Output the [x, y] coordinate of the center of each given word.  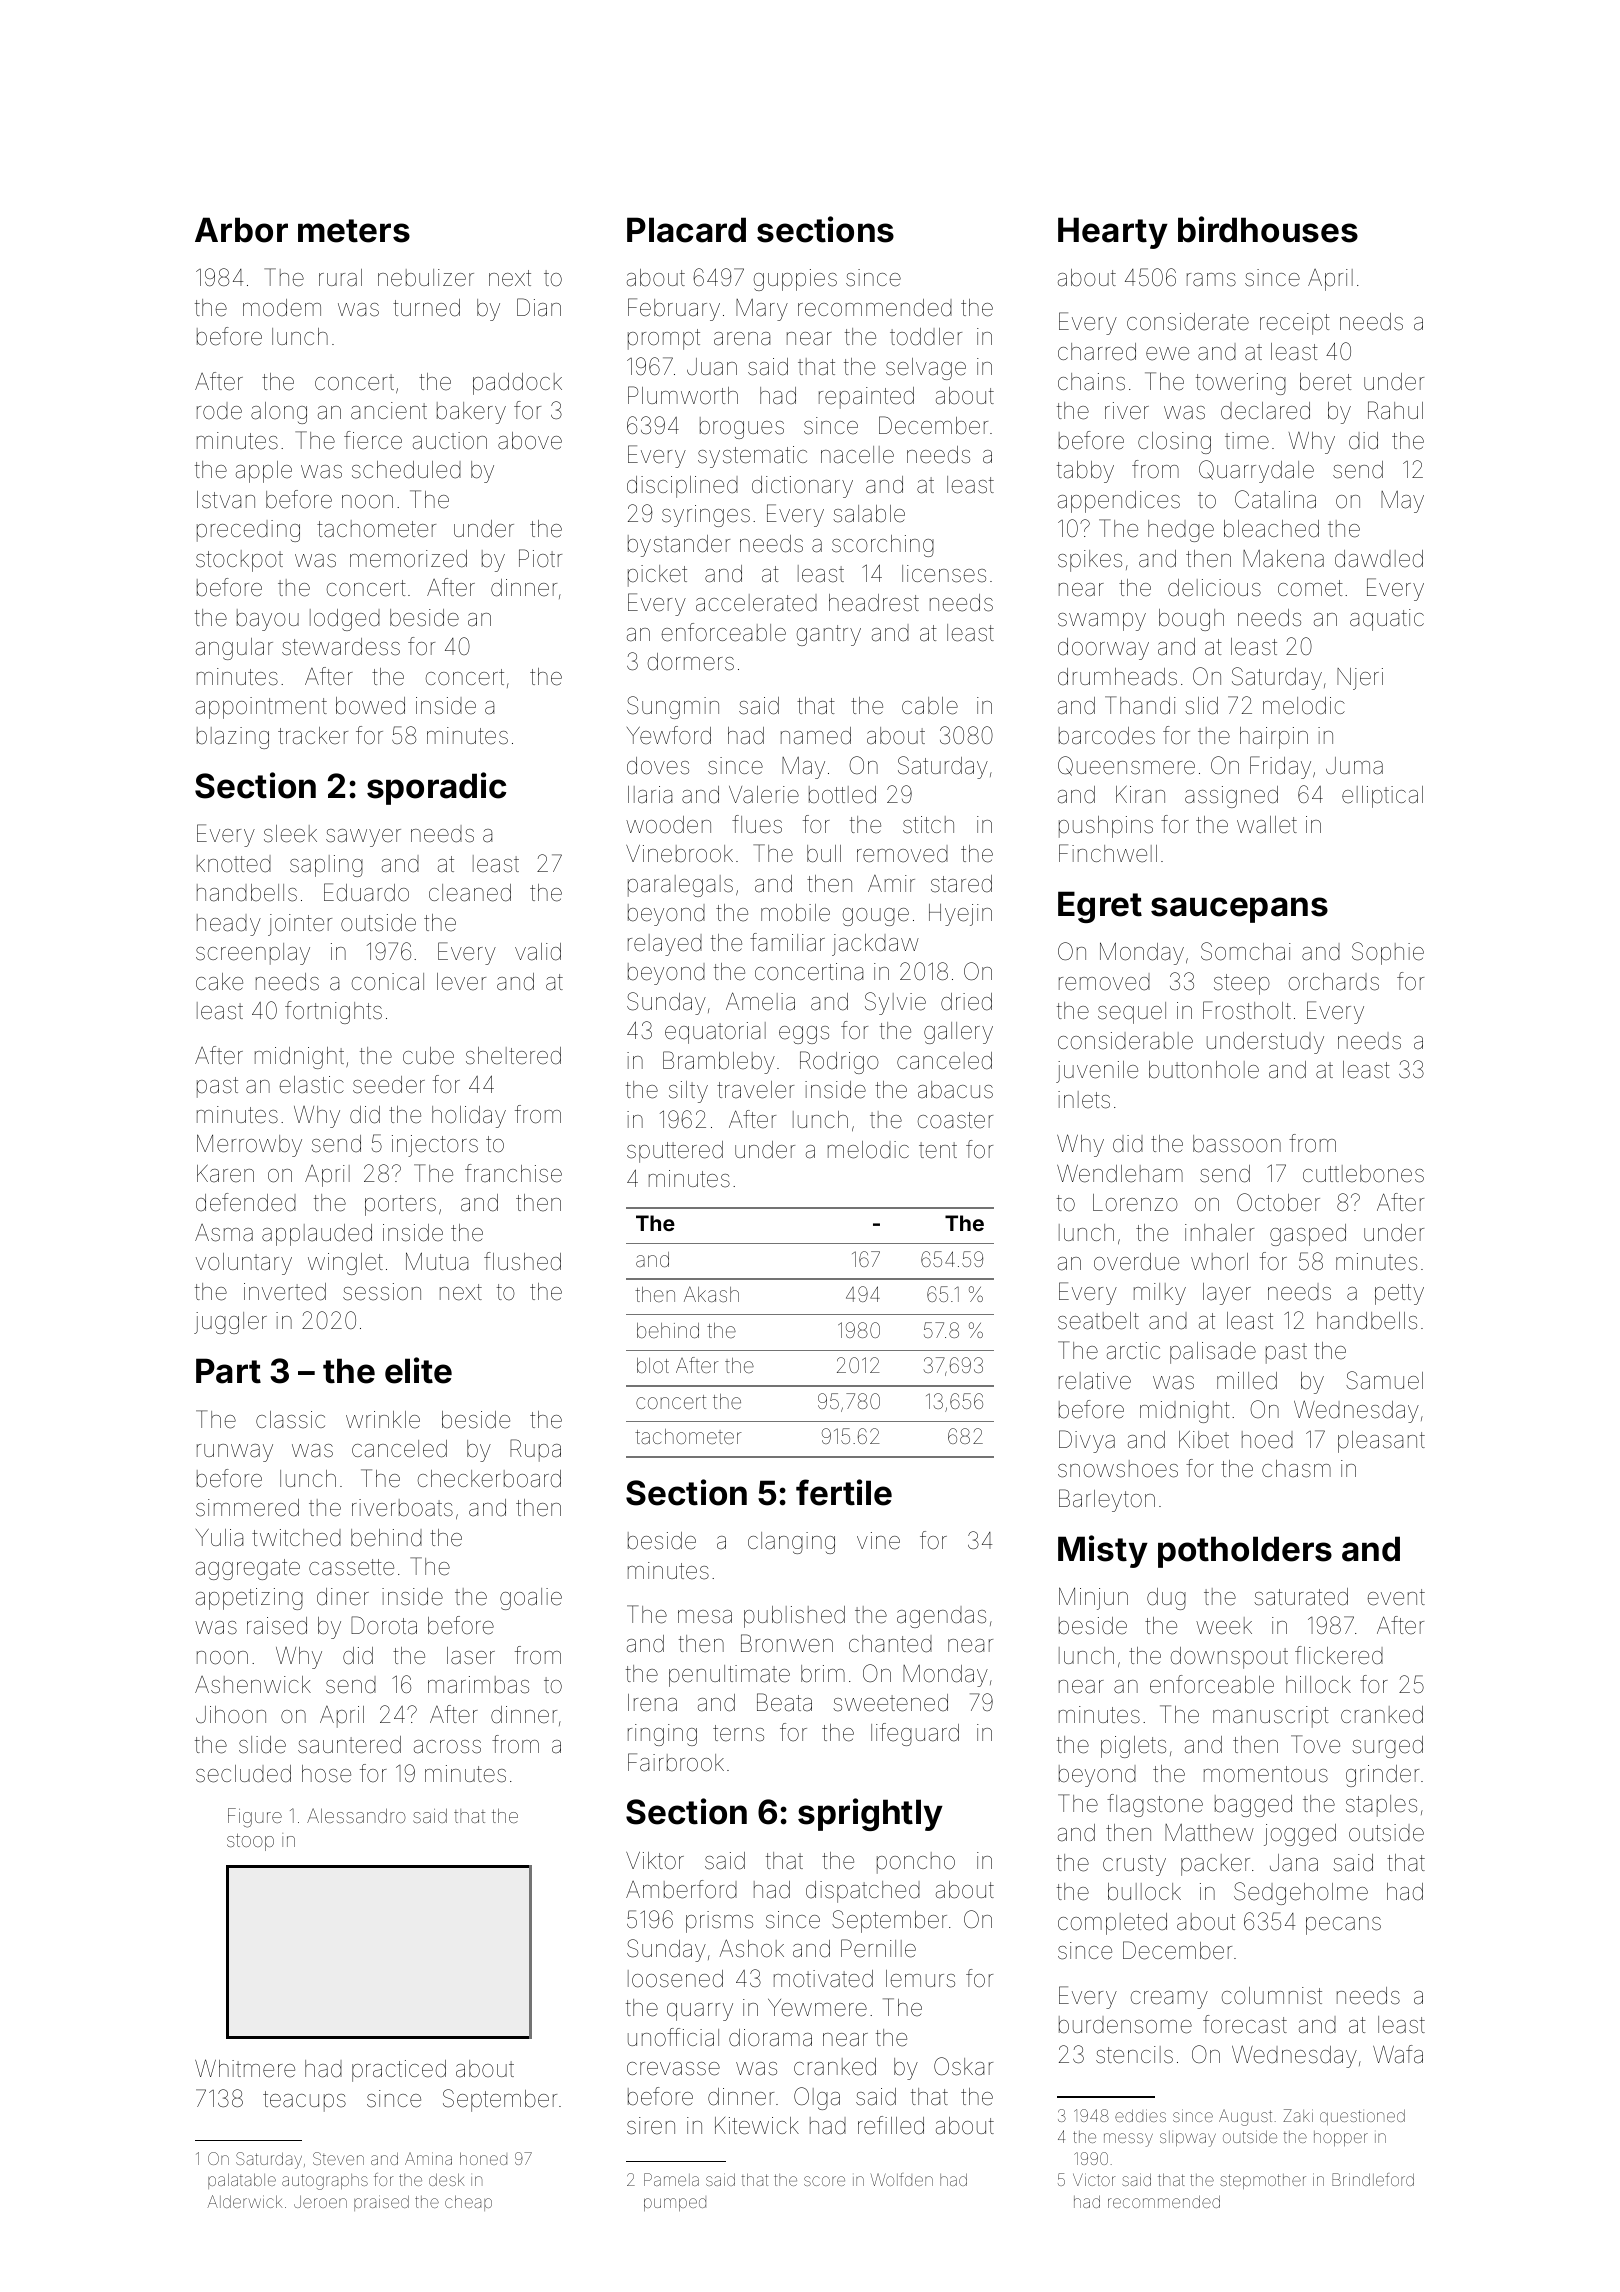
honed [483, 2158]
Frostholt [1247, 1010]
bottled [842, 795]
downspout [1229, 1658]
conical [388, 982]
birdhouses [1268, 229]
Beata [784, 1702]
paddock [517, 384]
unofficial [673, 2037]
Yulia [219, 1538]
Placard [686, 230]
